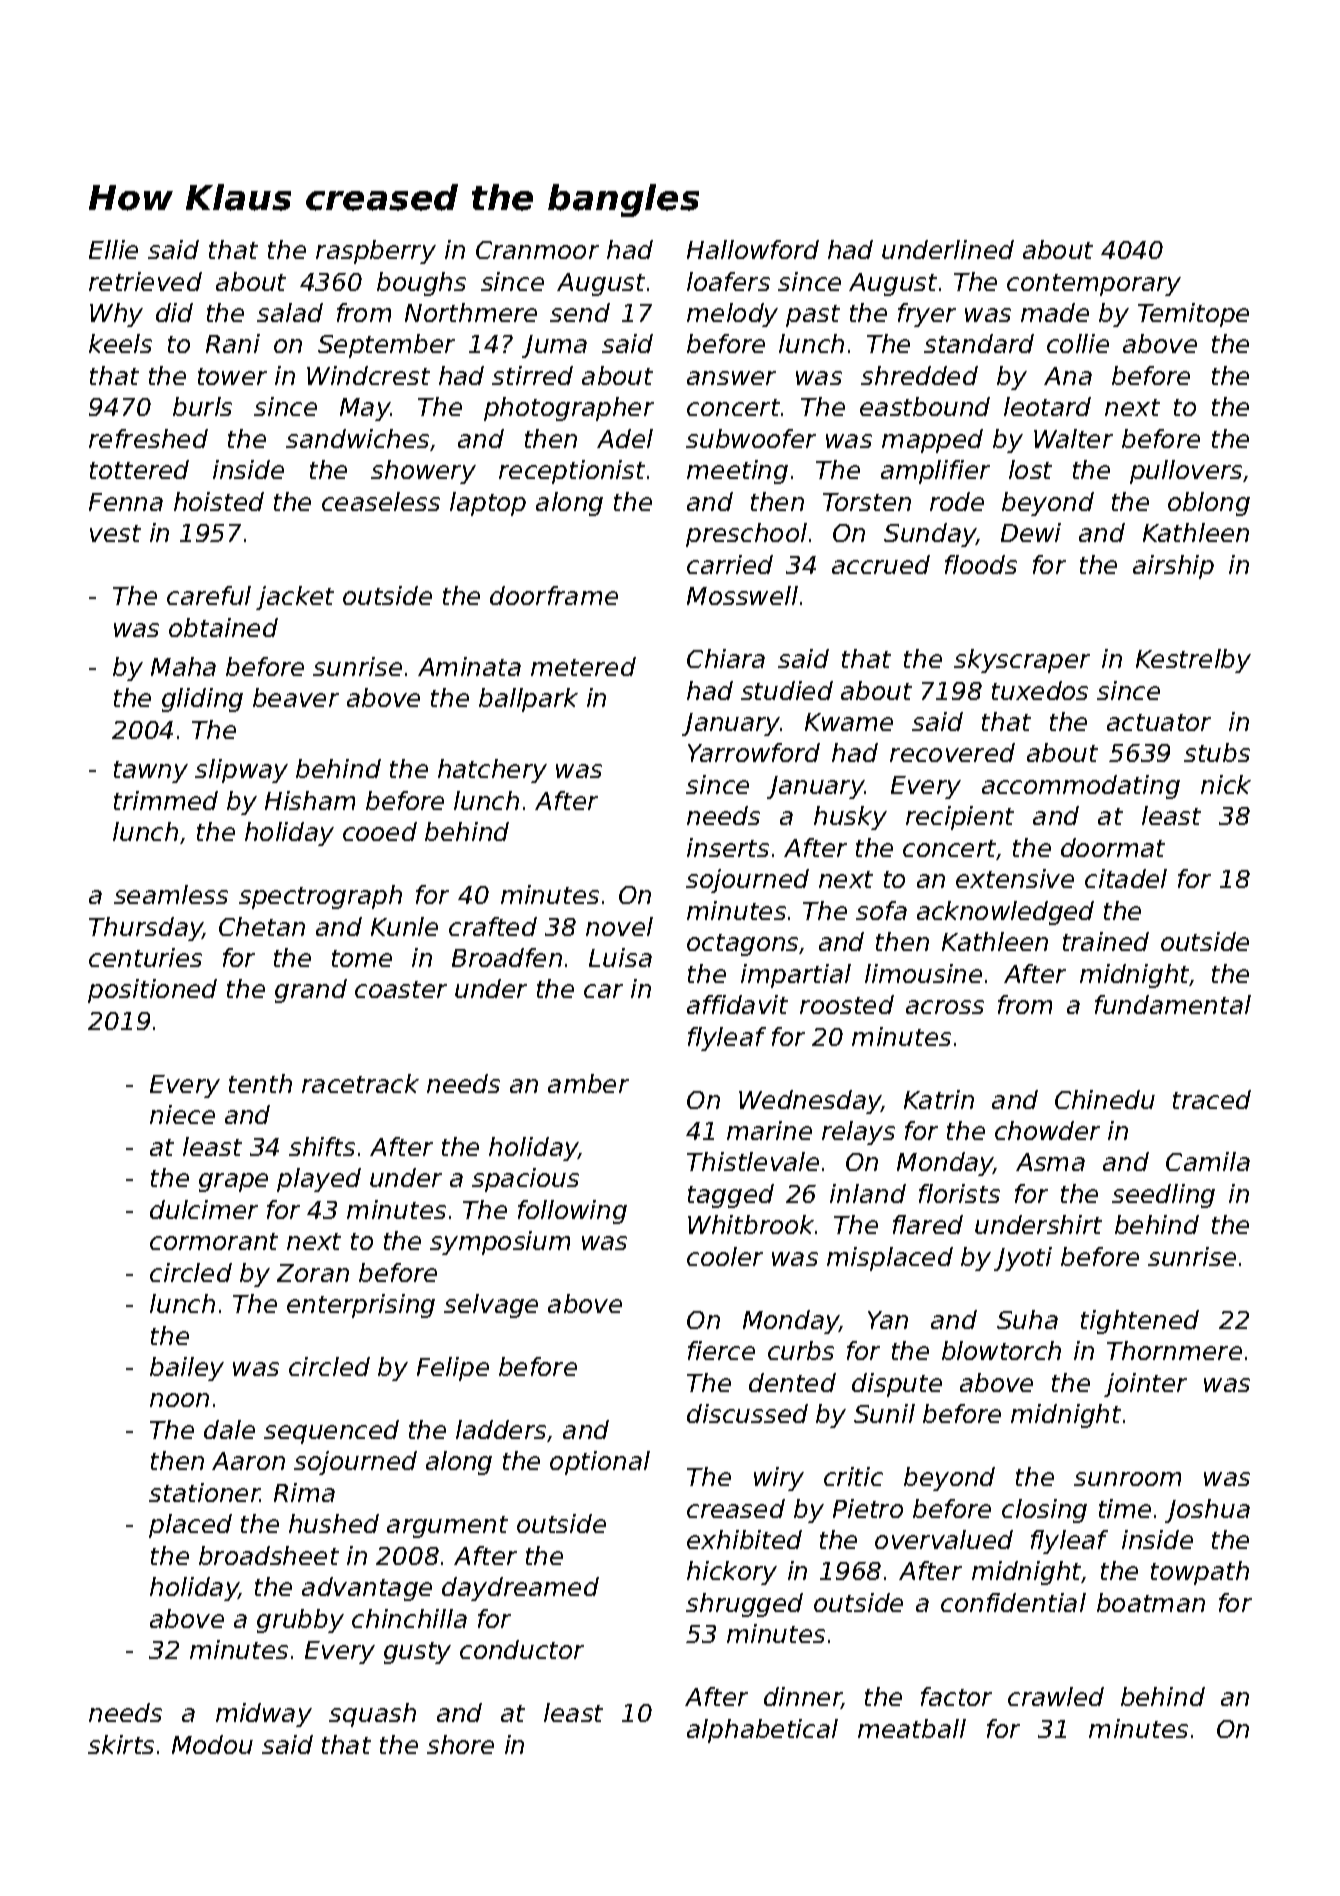 The image size is (1340, 1896). What do you see at coordinates (447, 1527) in the screenshot?
I see `argument` at bounding box center [447, 1527].
